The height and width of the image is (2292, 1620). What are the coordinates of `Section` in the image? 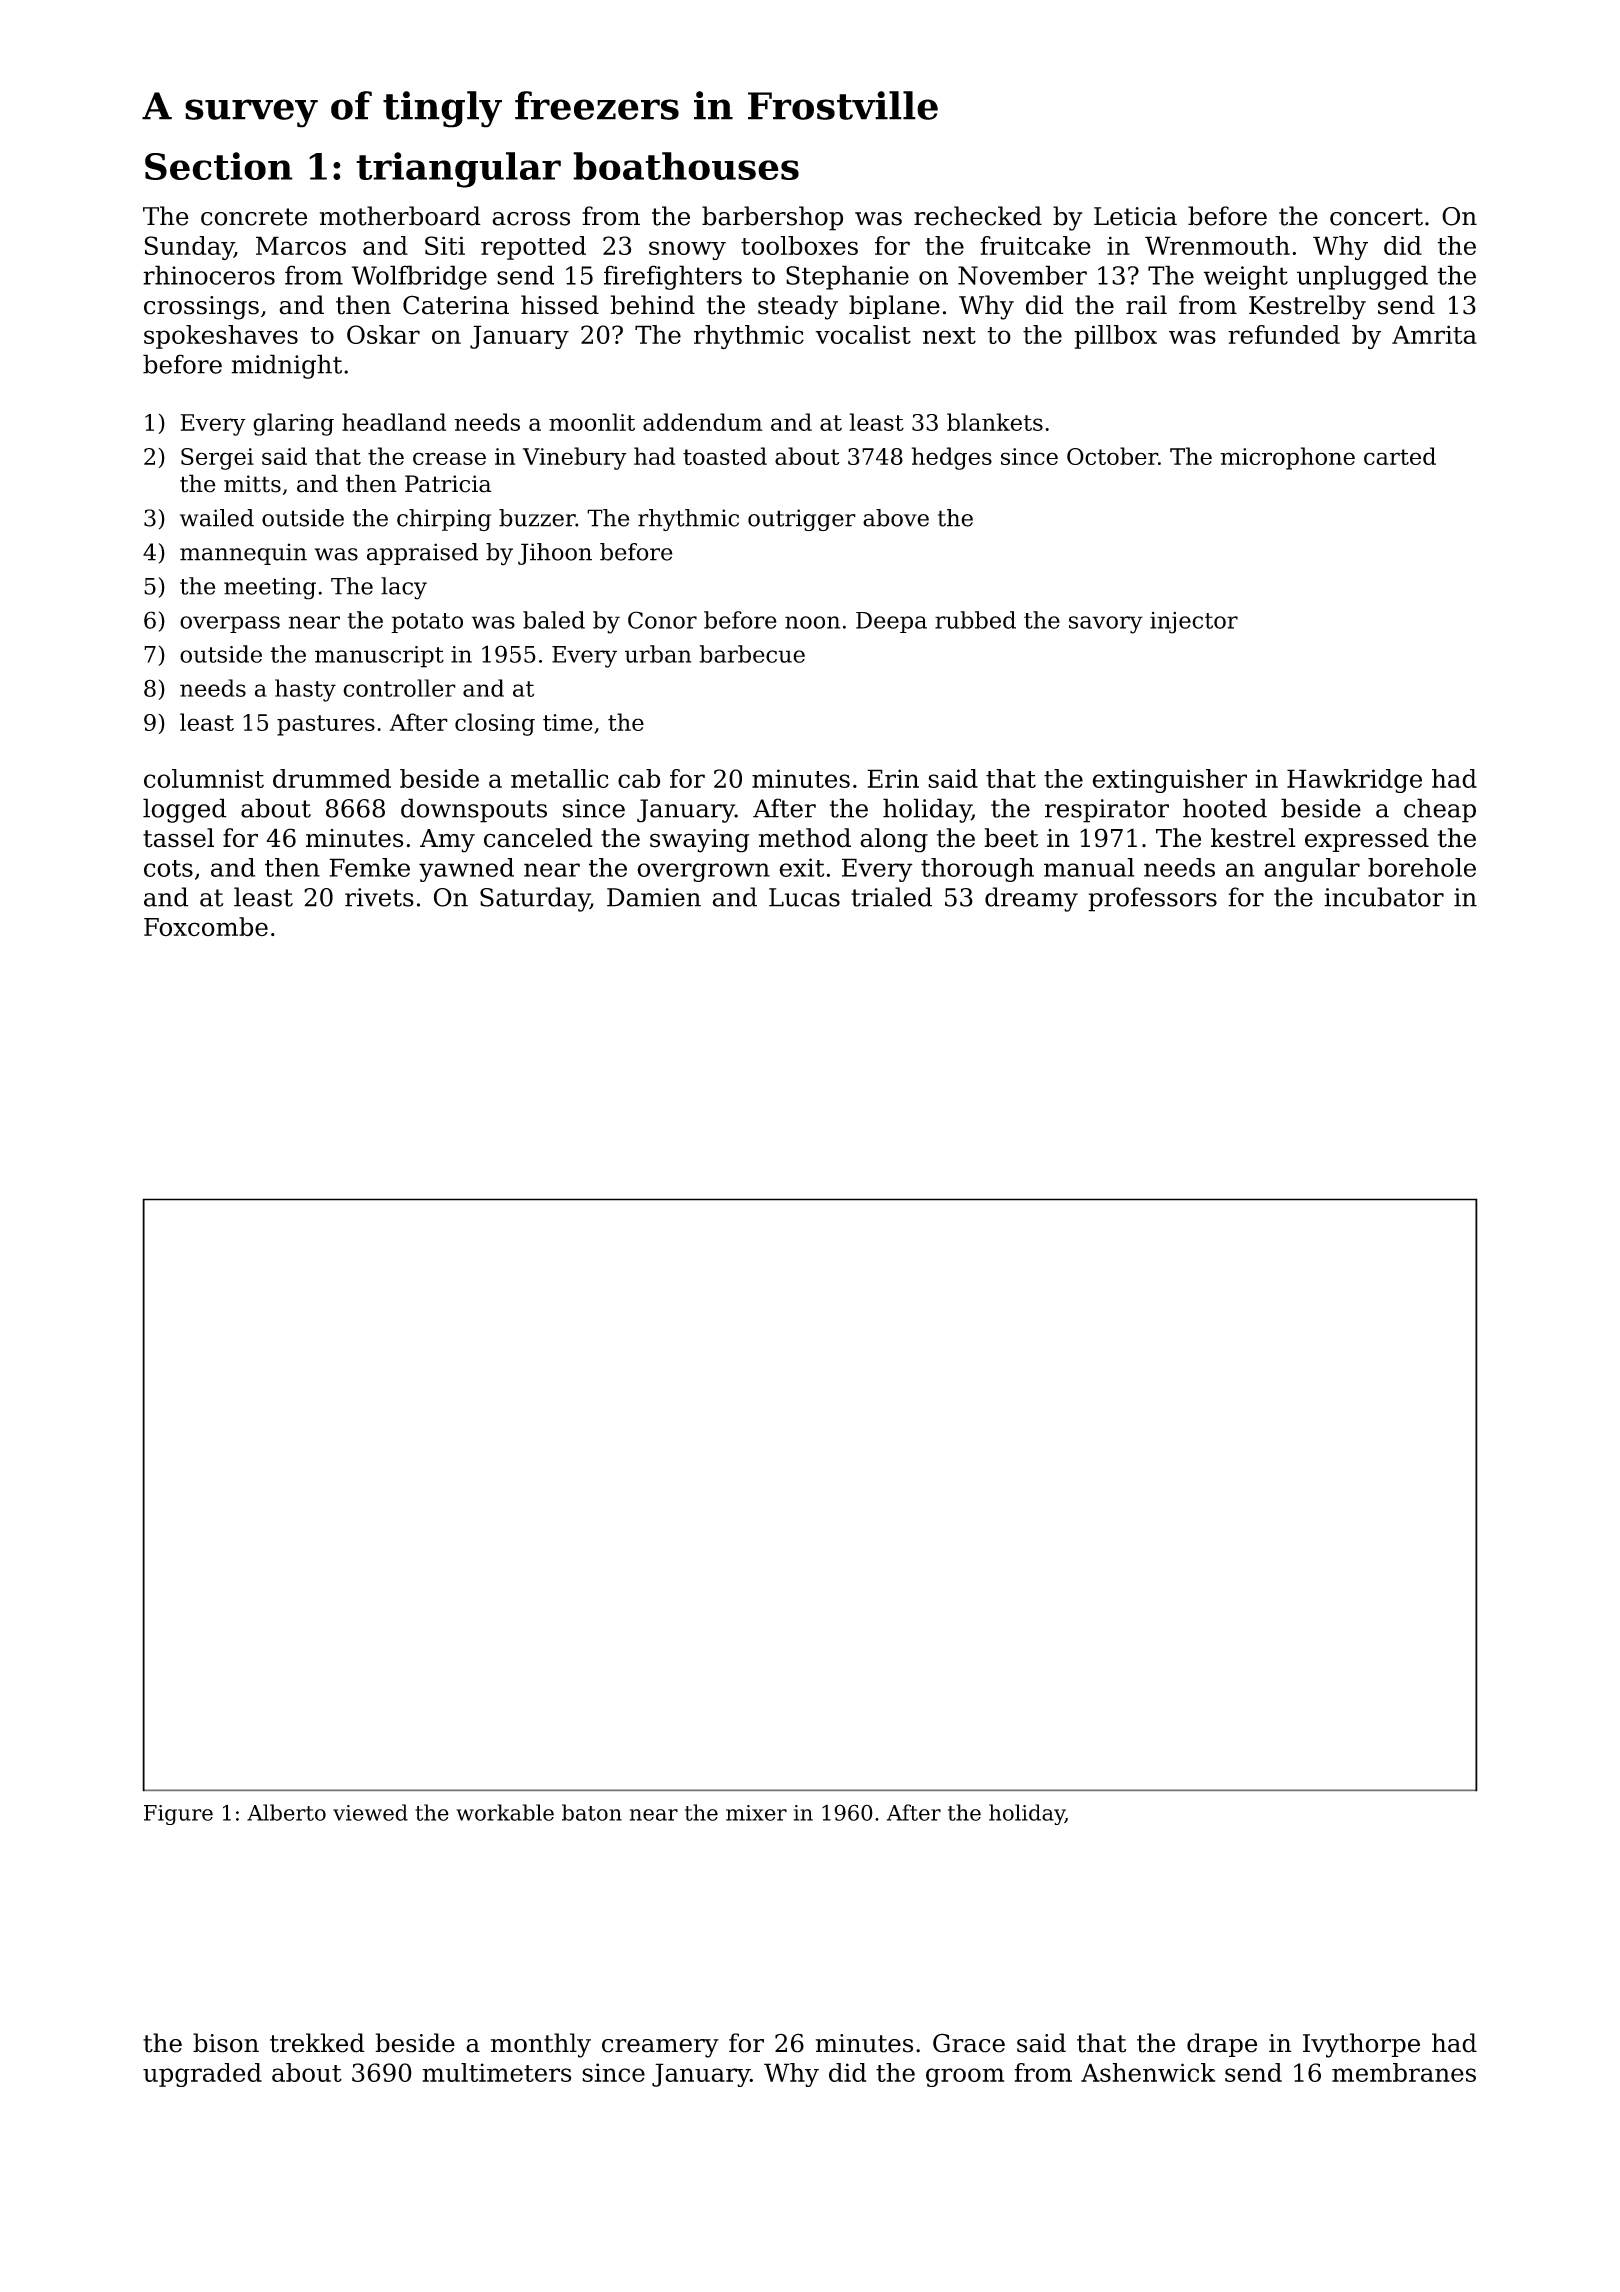 It's located at (219, 166).
